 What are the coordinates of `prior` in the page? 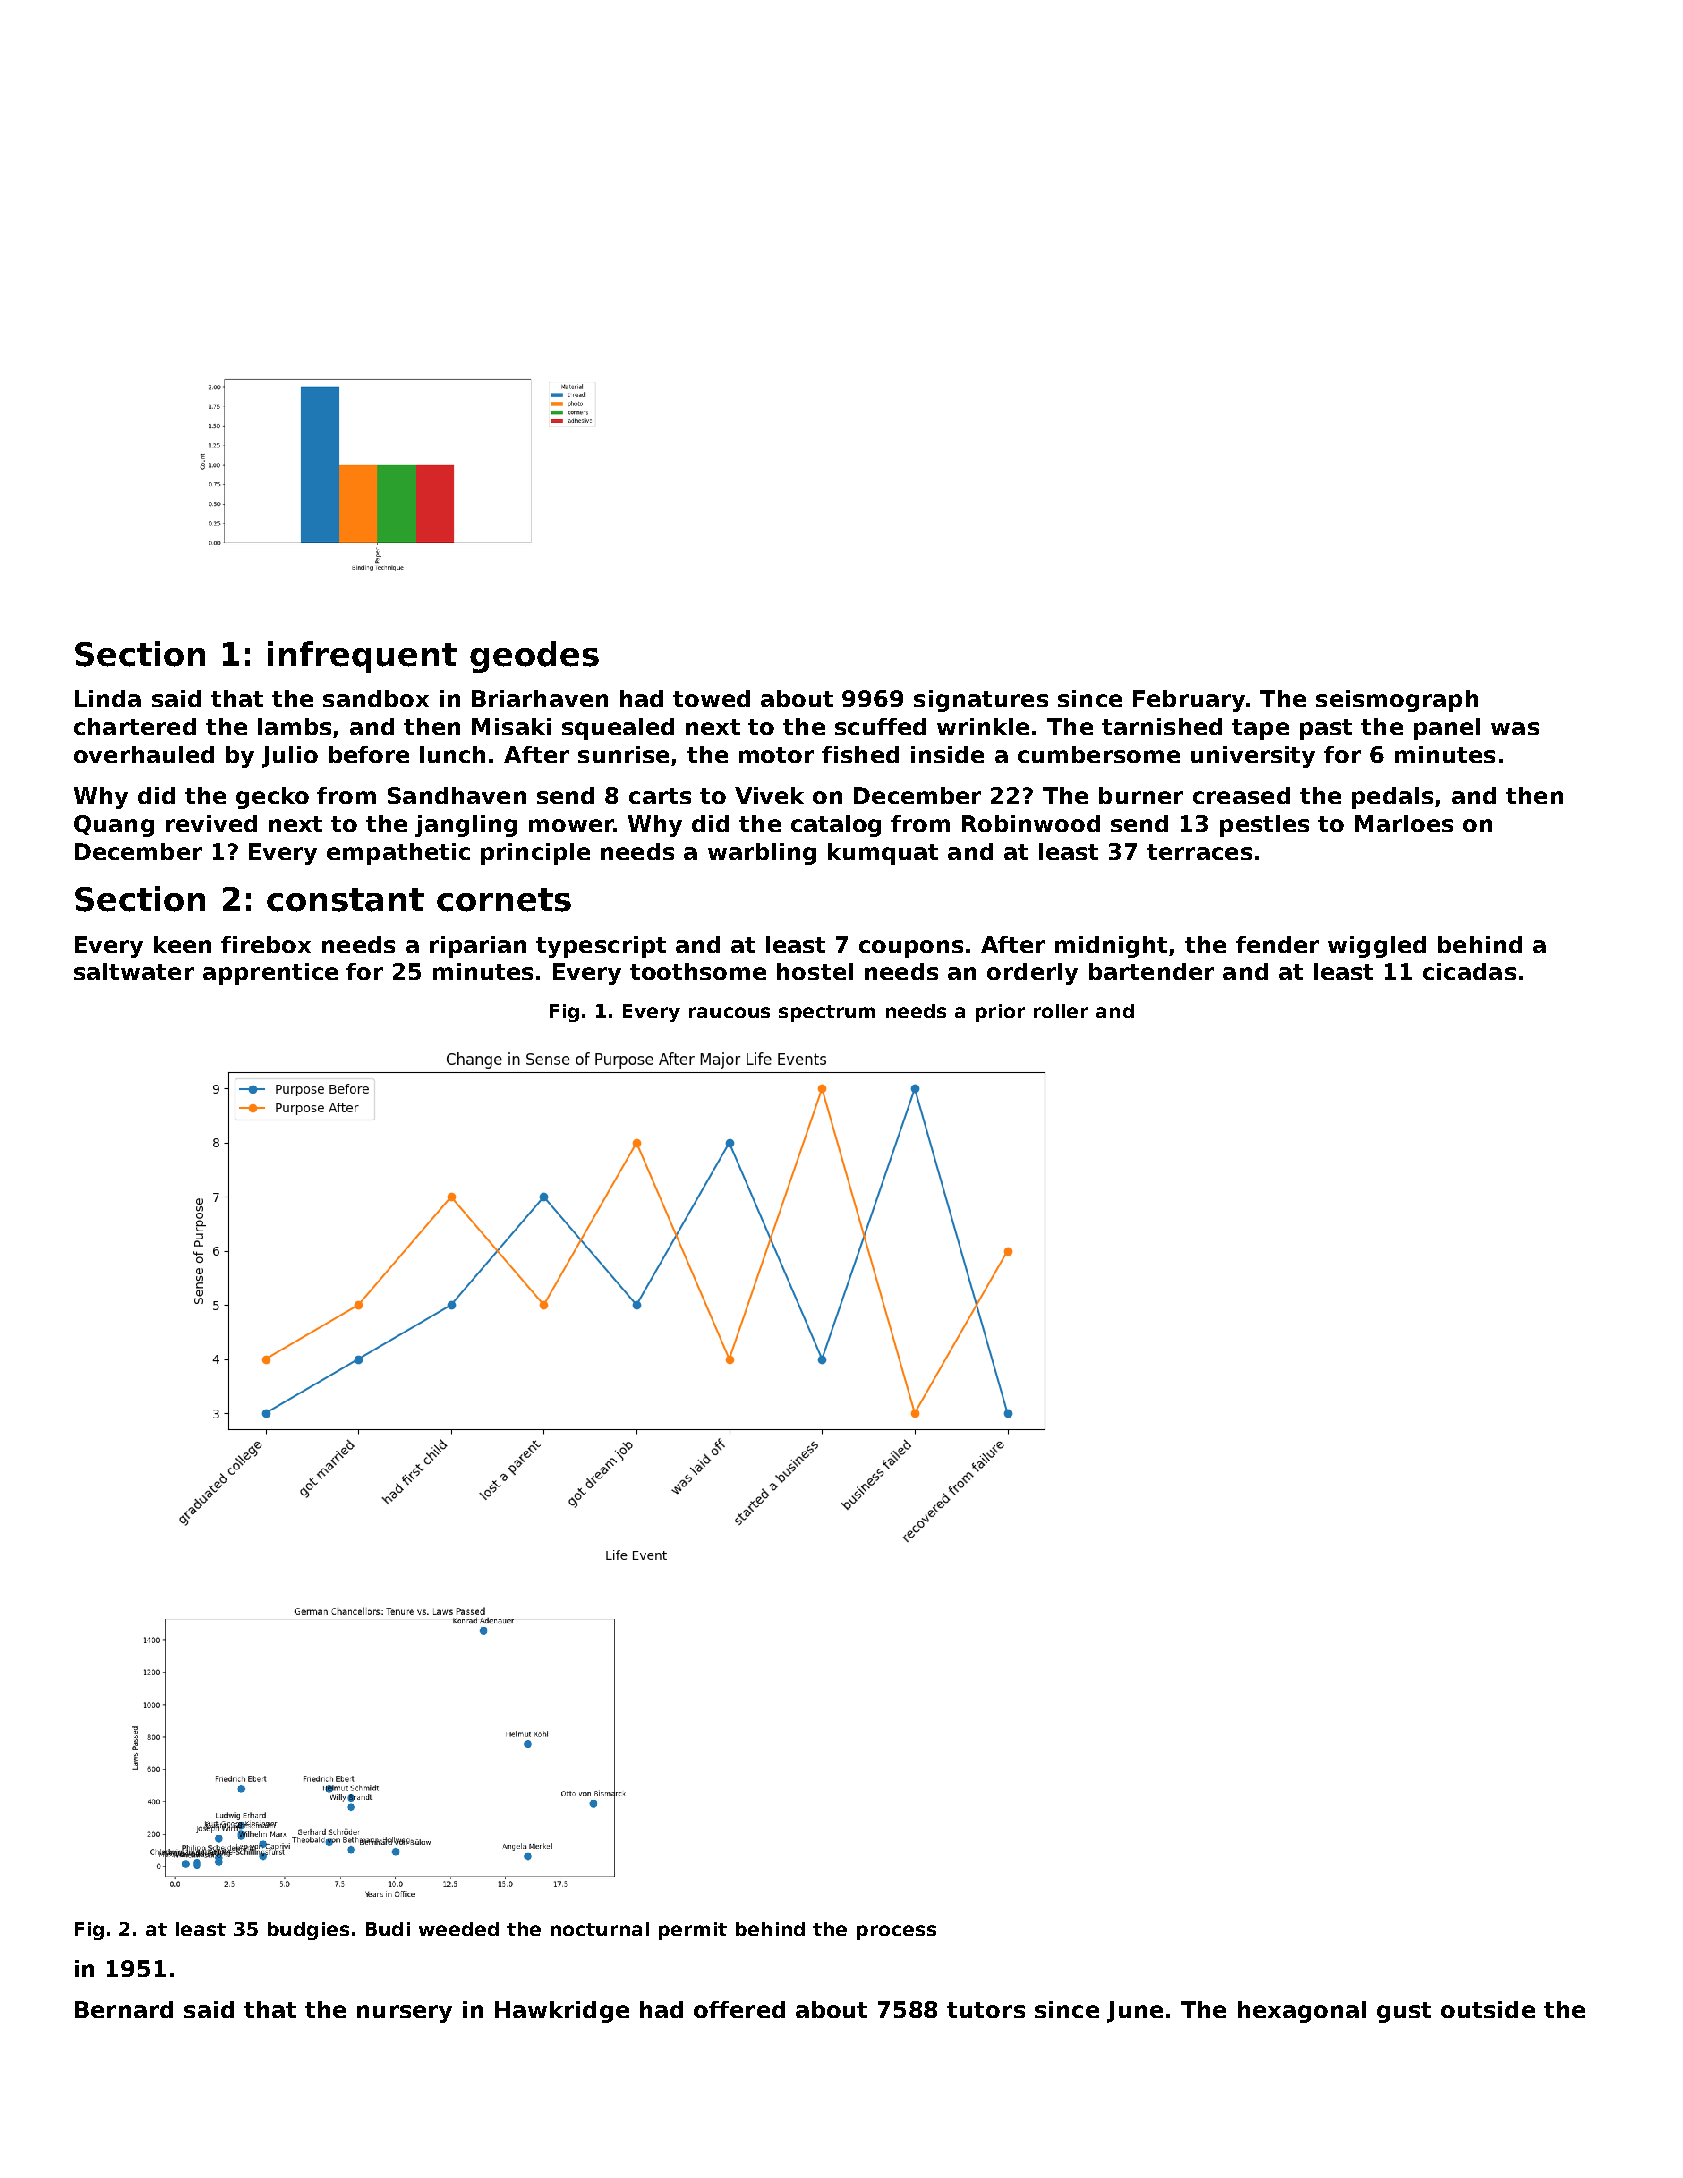 It's located at (1000, 1013).
